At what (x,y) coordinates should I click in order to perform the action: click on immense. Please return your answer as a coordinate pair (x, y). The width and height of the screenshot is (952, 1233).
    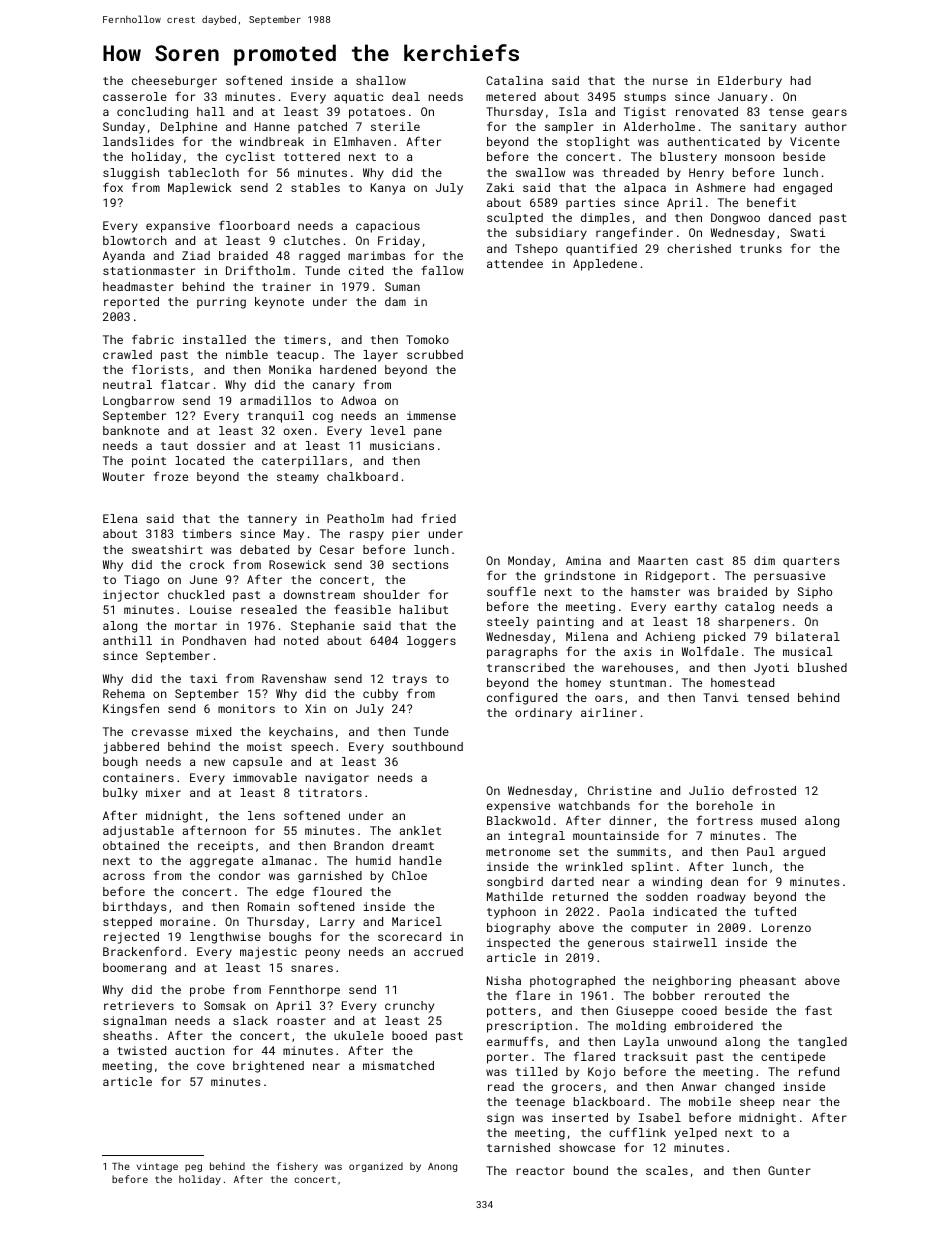
    Looking at the image, I should click on (431, 415).
